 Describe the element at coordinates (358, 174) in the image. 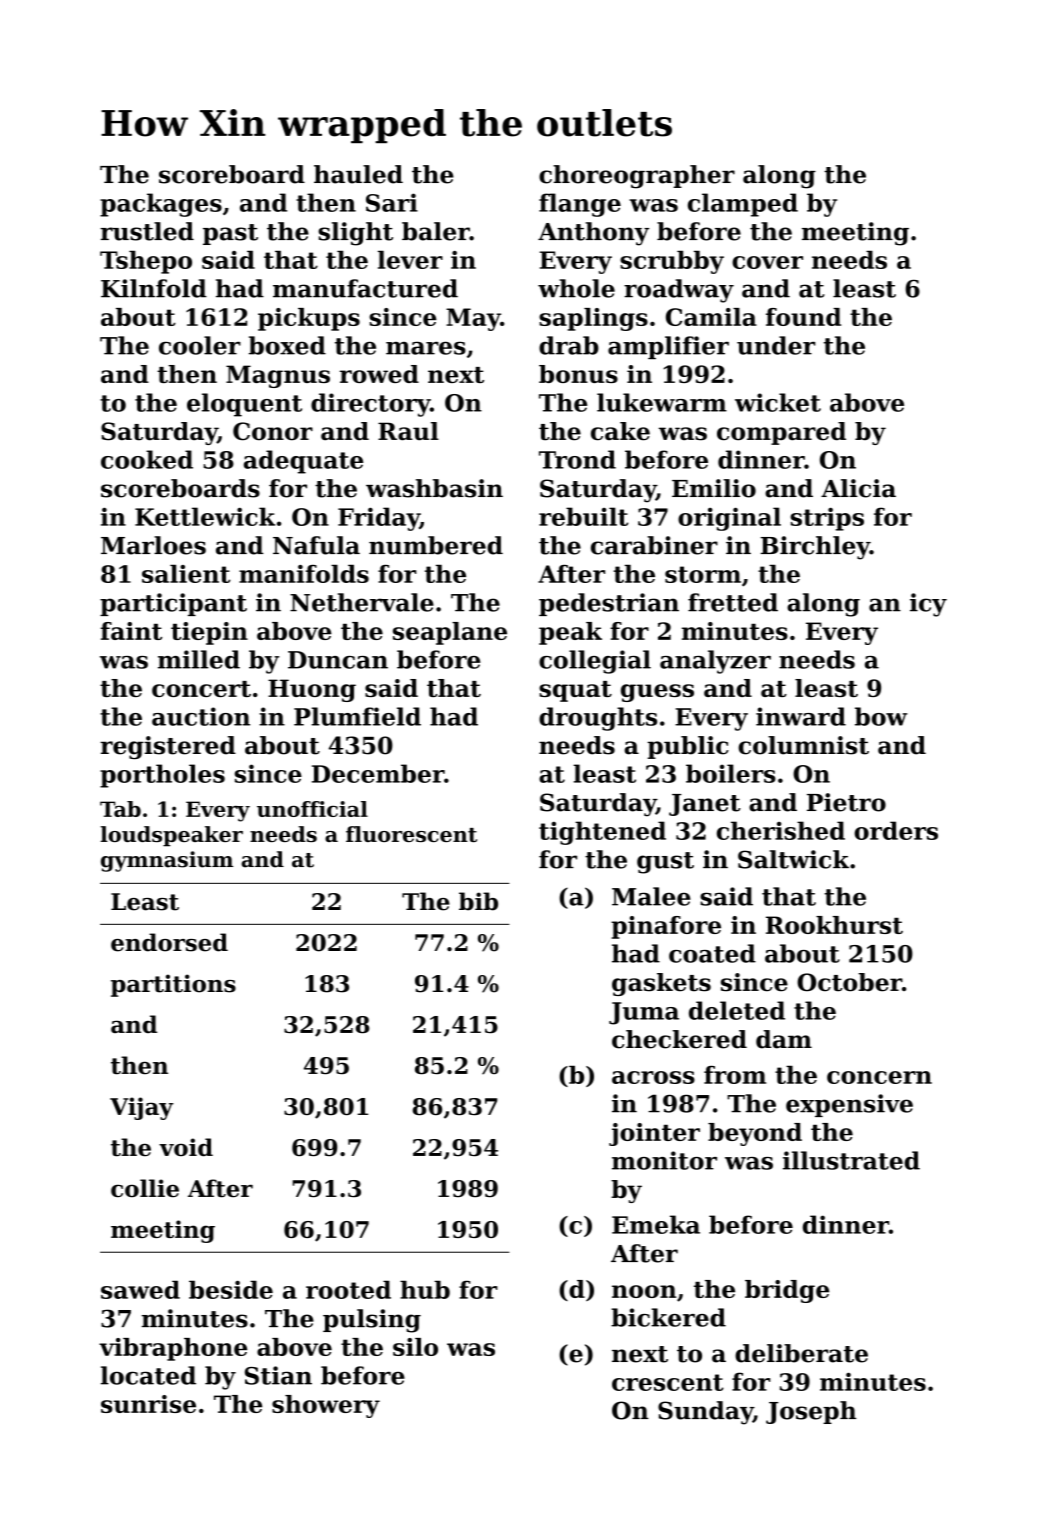

I see `hauled` at that location.
